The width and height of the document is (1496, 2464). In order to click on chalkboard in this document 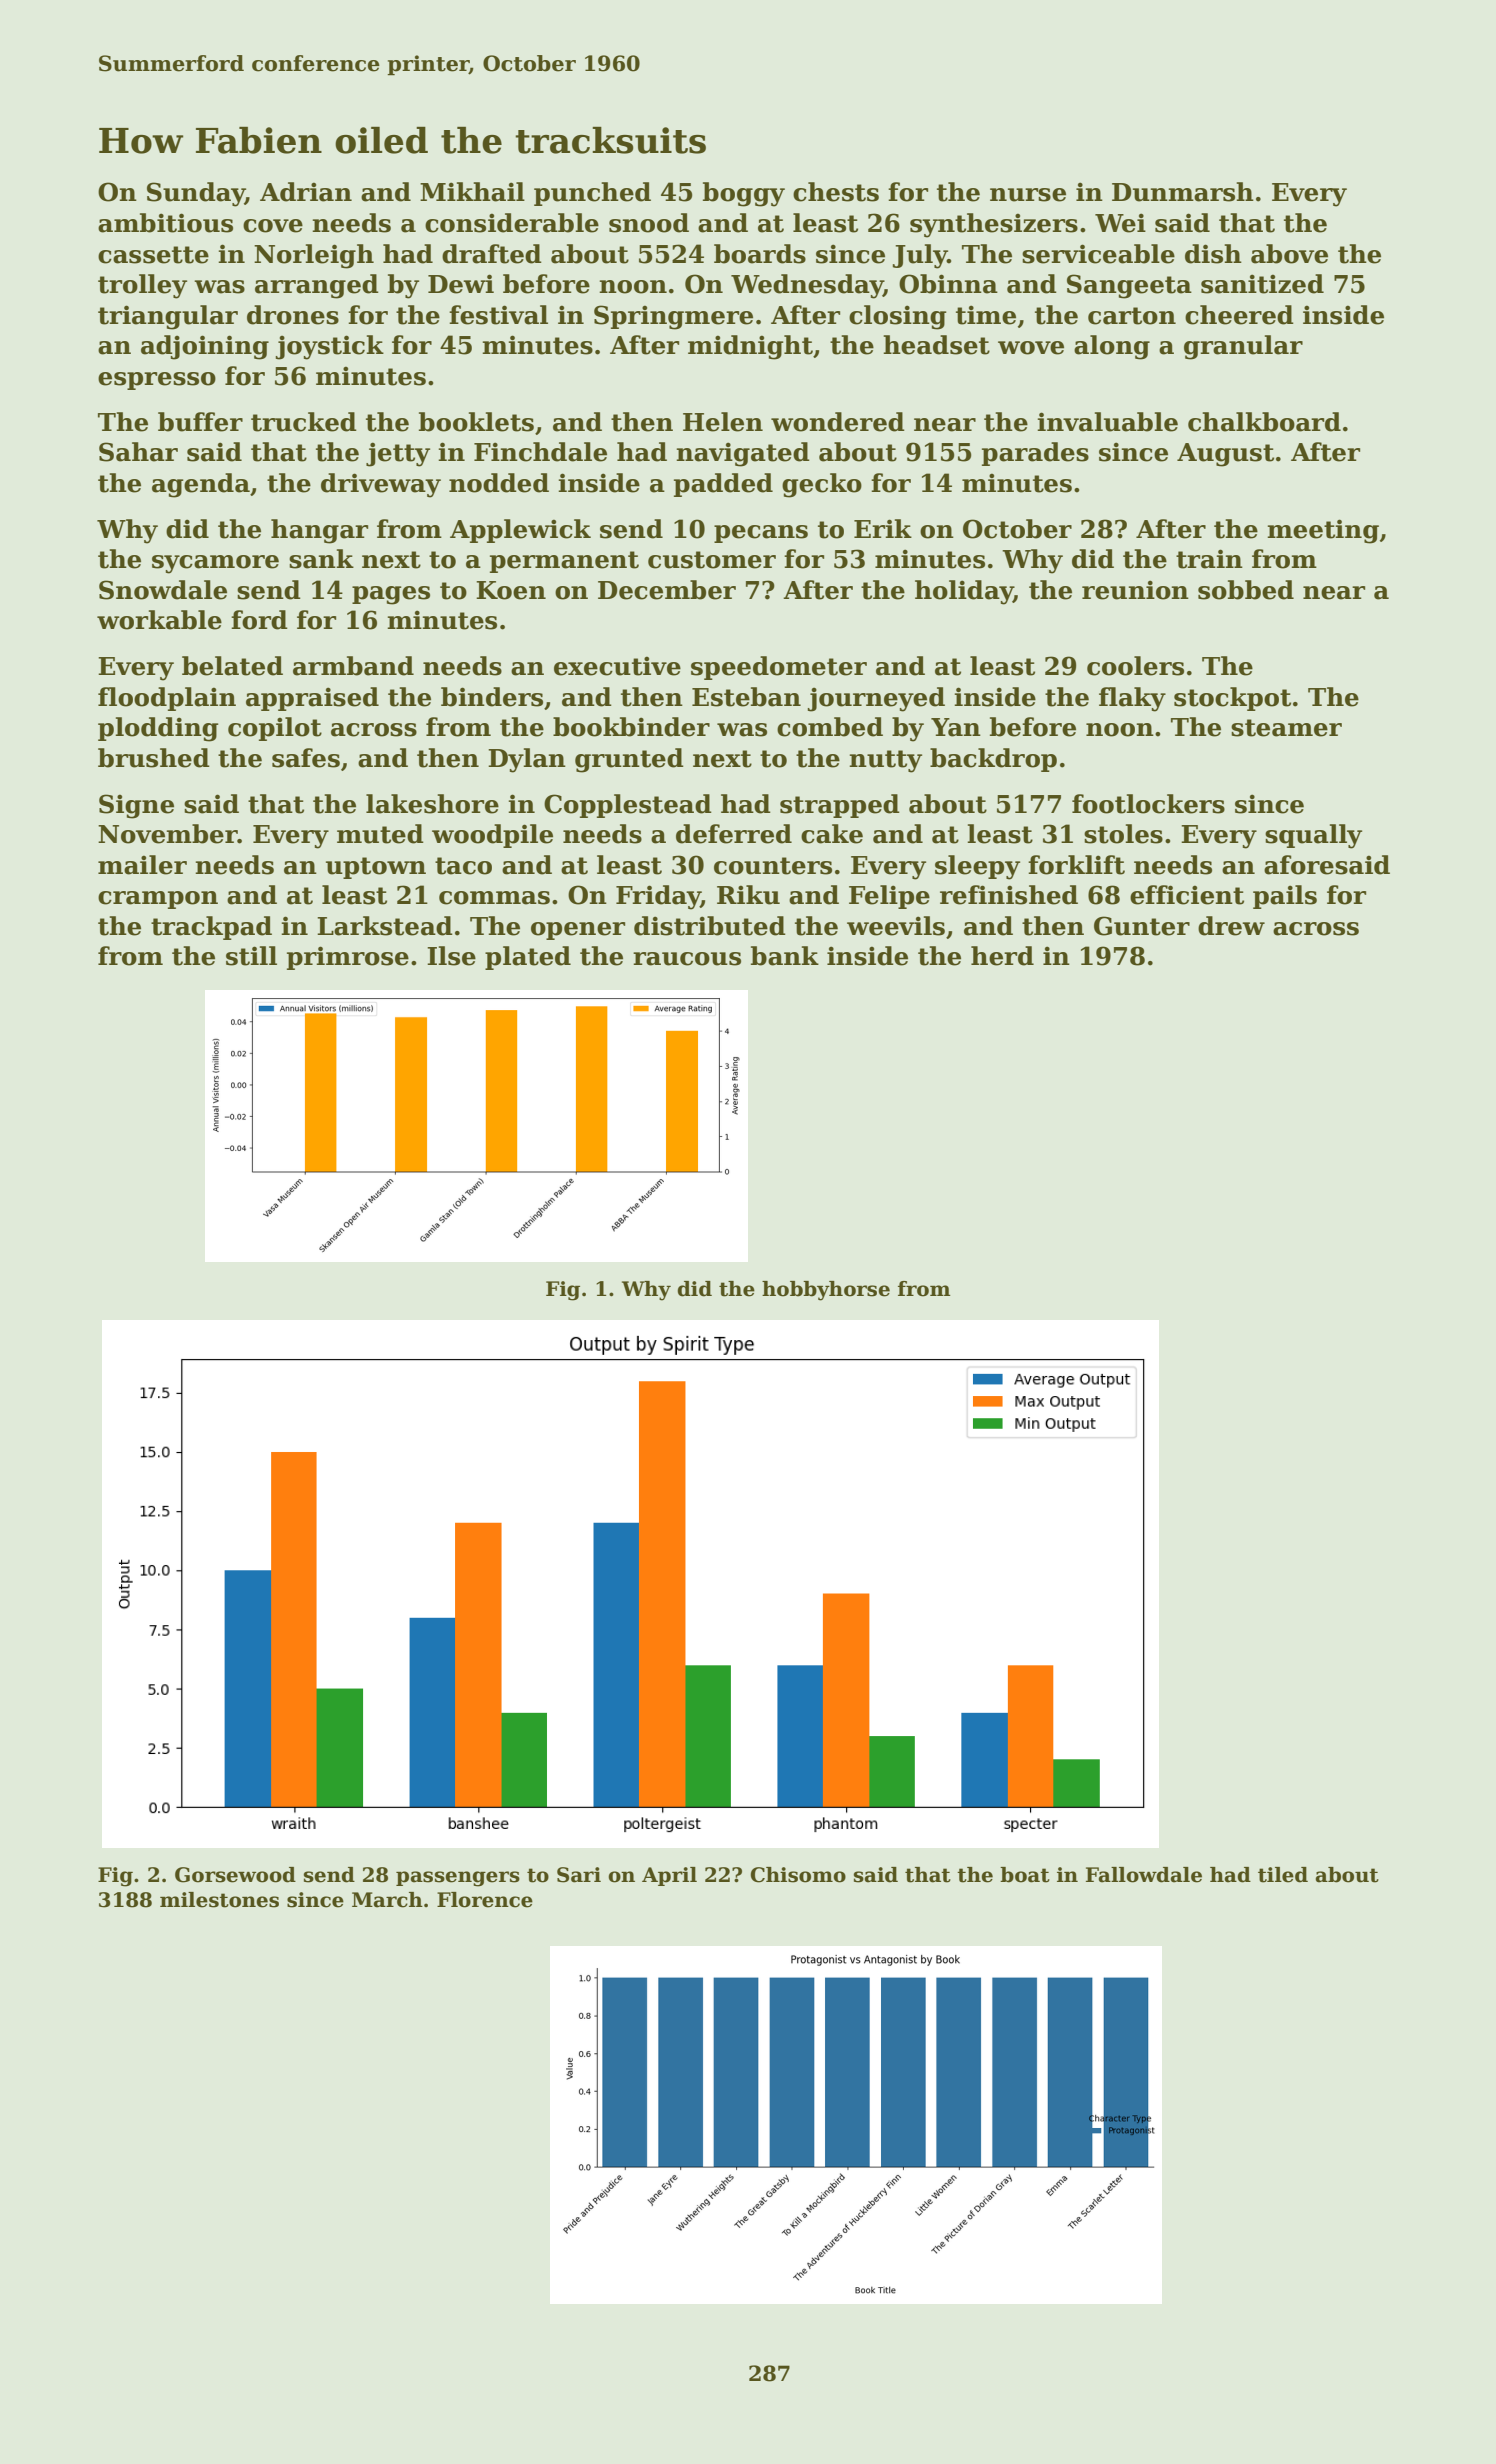, I will do `click(1264, 422)`.
